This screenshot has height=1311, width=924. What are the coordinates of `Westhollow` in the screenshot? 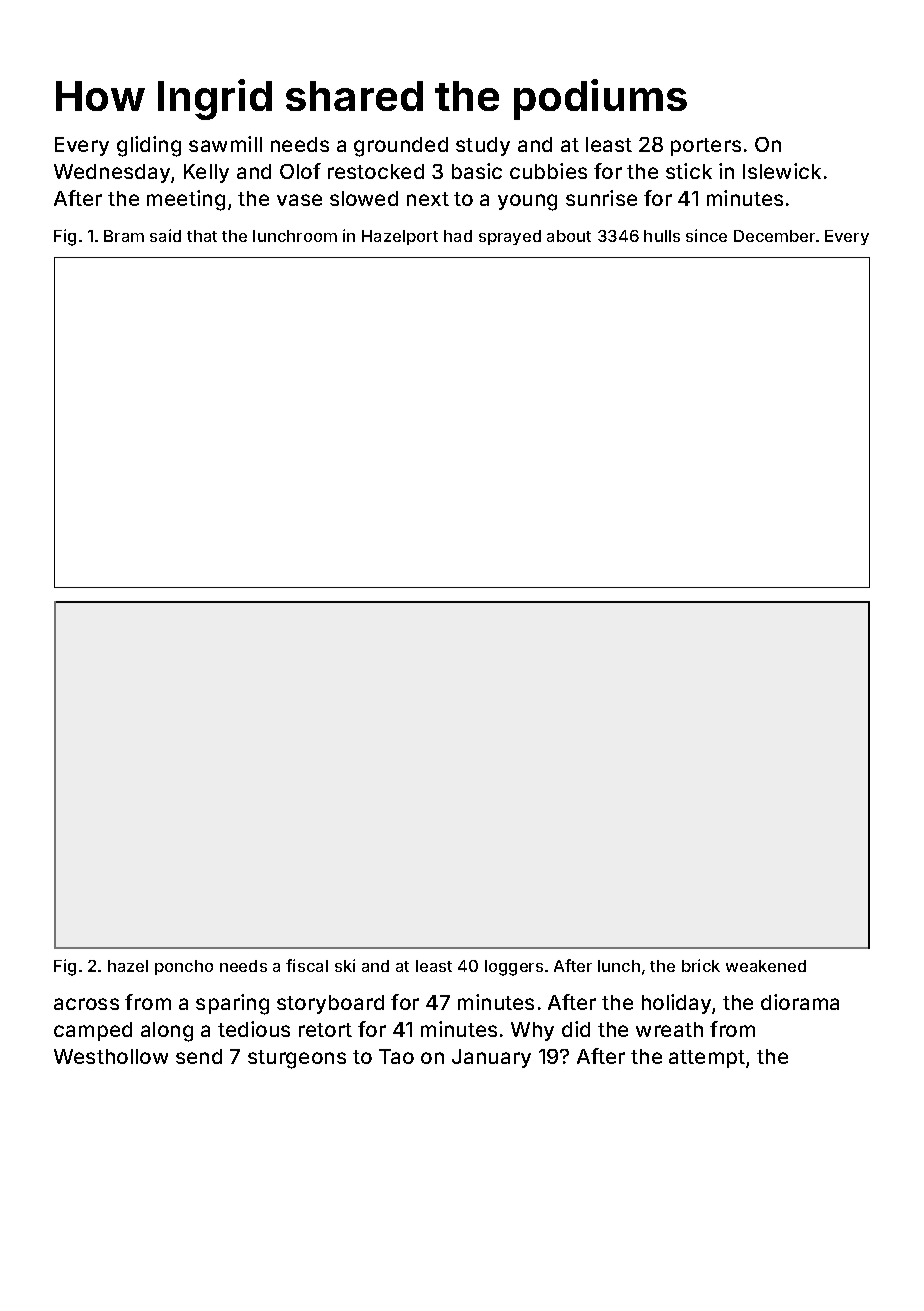 It's located at (111, 1056).
